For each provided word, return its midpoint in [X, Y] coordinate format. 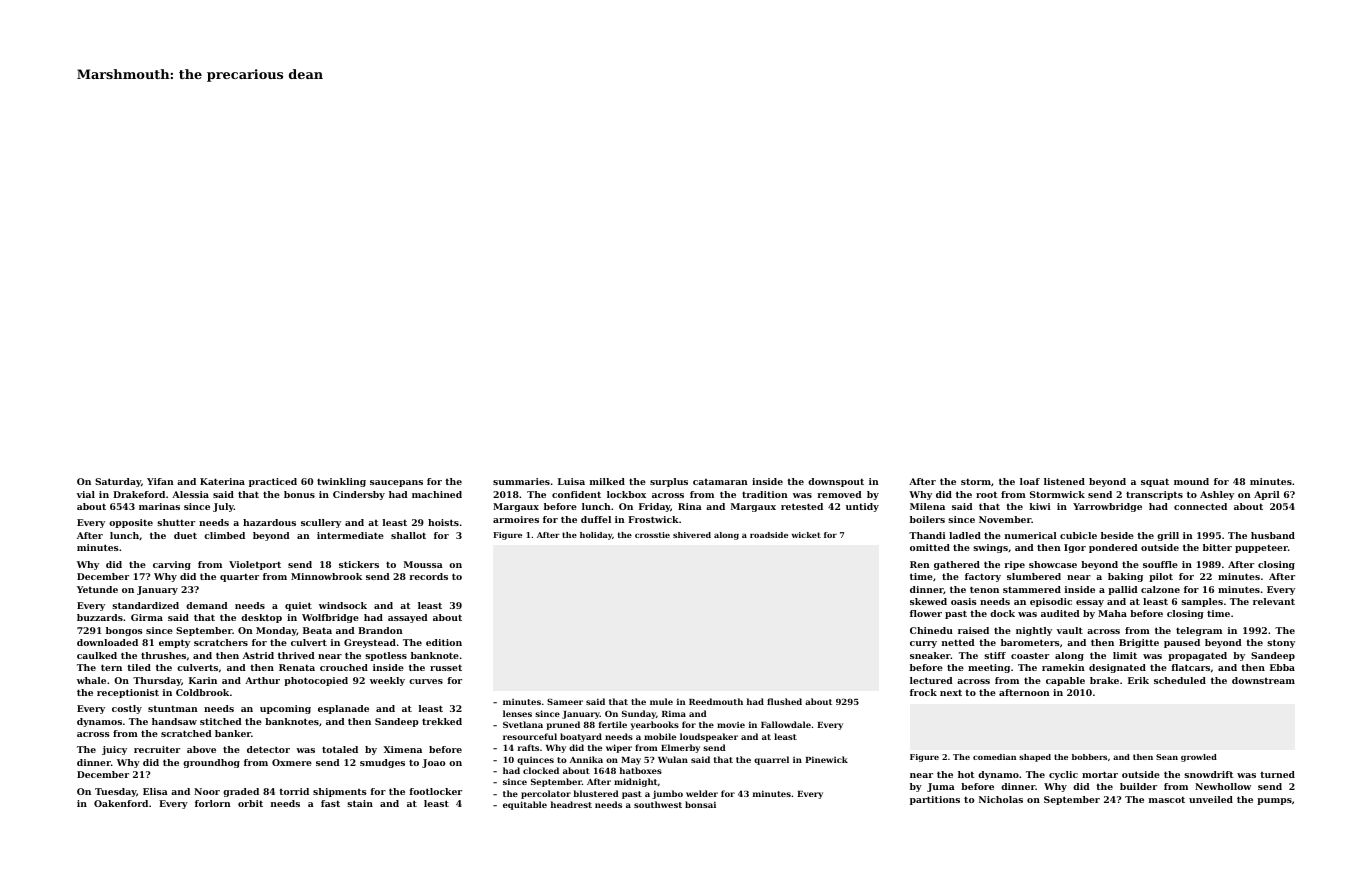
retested [802, 506]
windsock [343, 605]
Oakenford [121, 803]
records [428, 576]
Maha [1112, 613]
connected [1200, 506]
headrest [571, 804]
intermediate [350, 535]
